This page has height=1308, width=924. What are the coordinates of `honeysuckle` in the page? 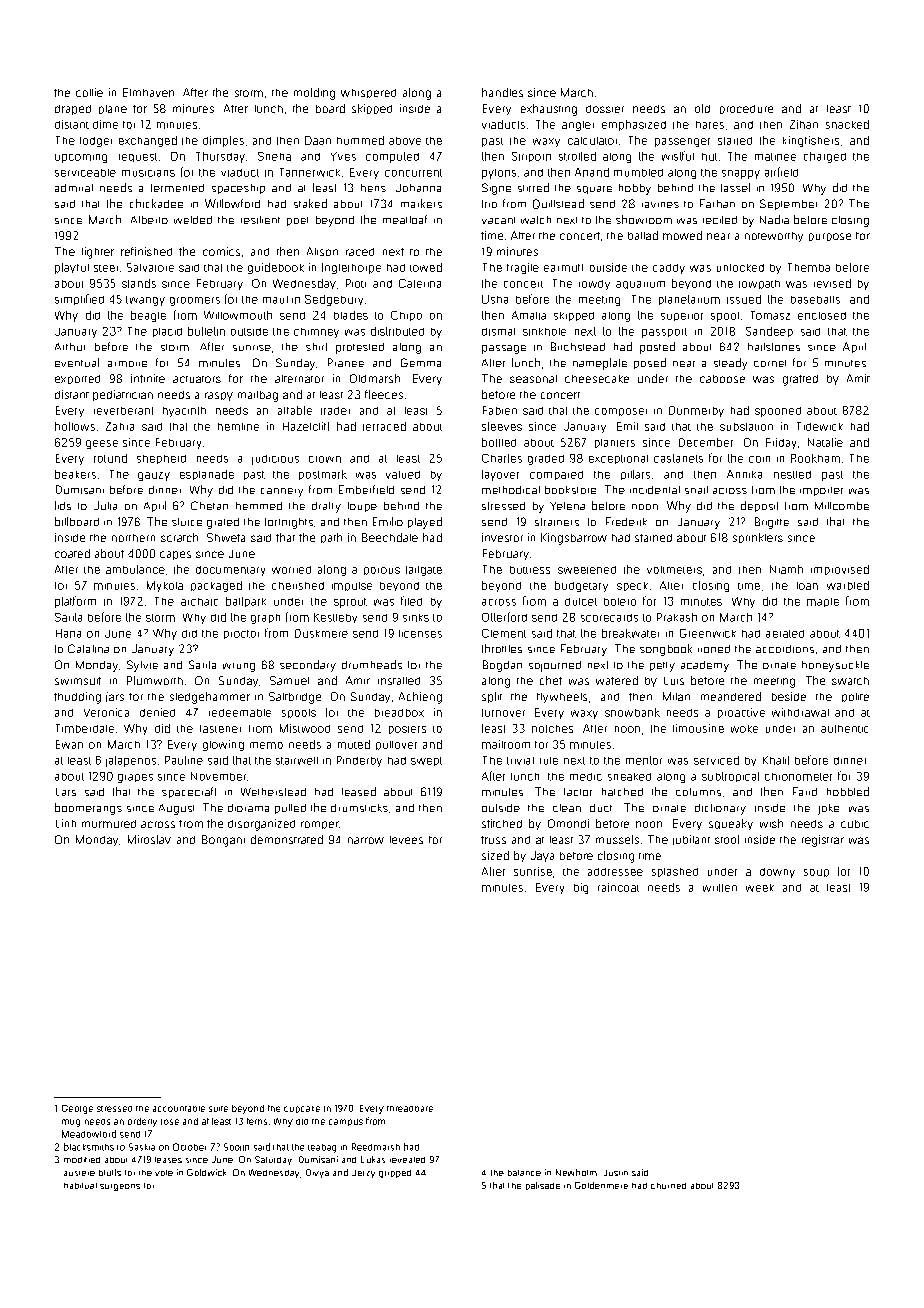 It's located at (835, 666).
